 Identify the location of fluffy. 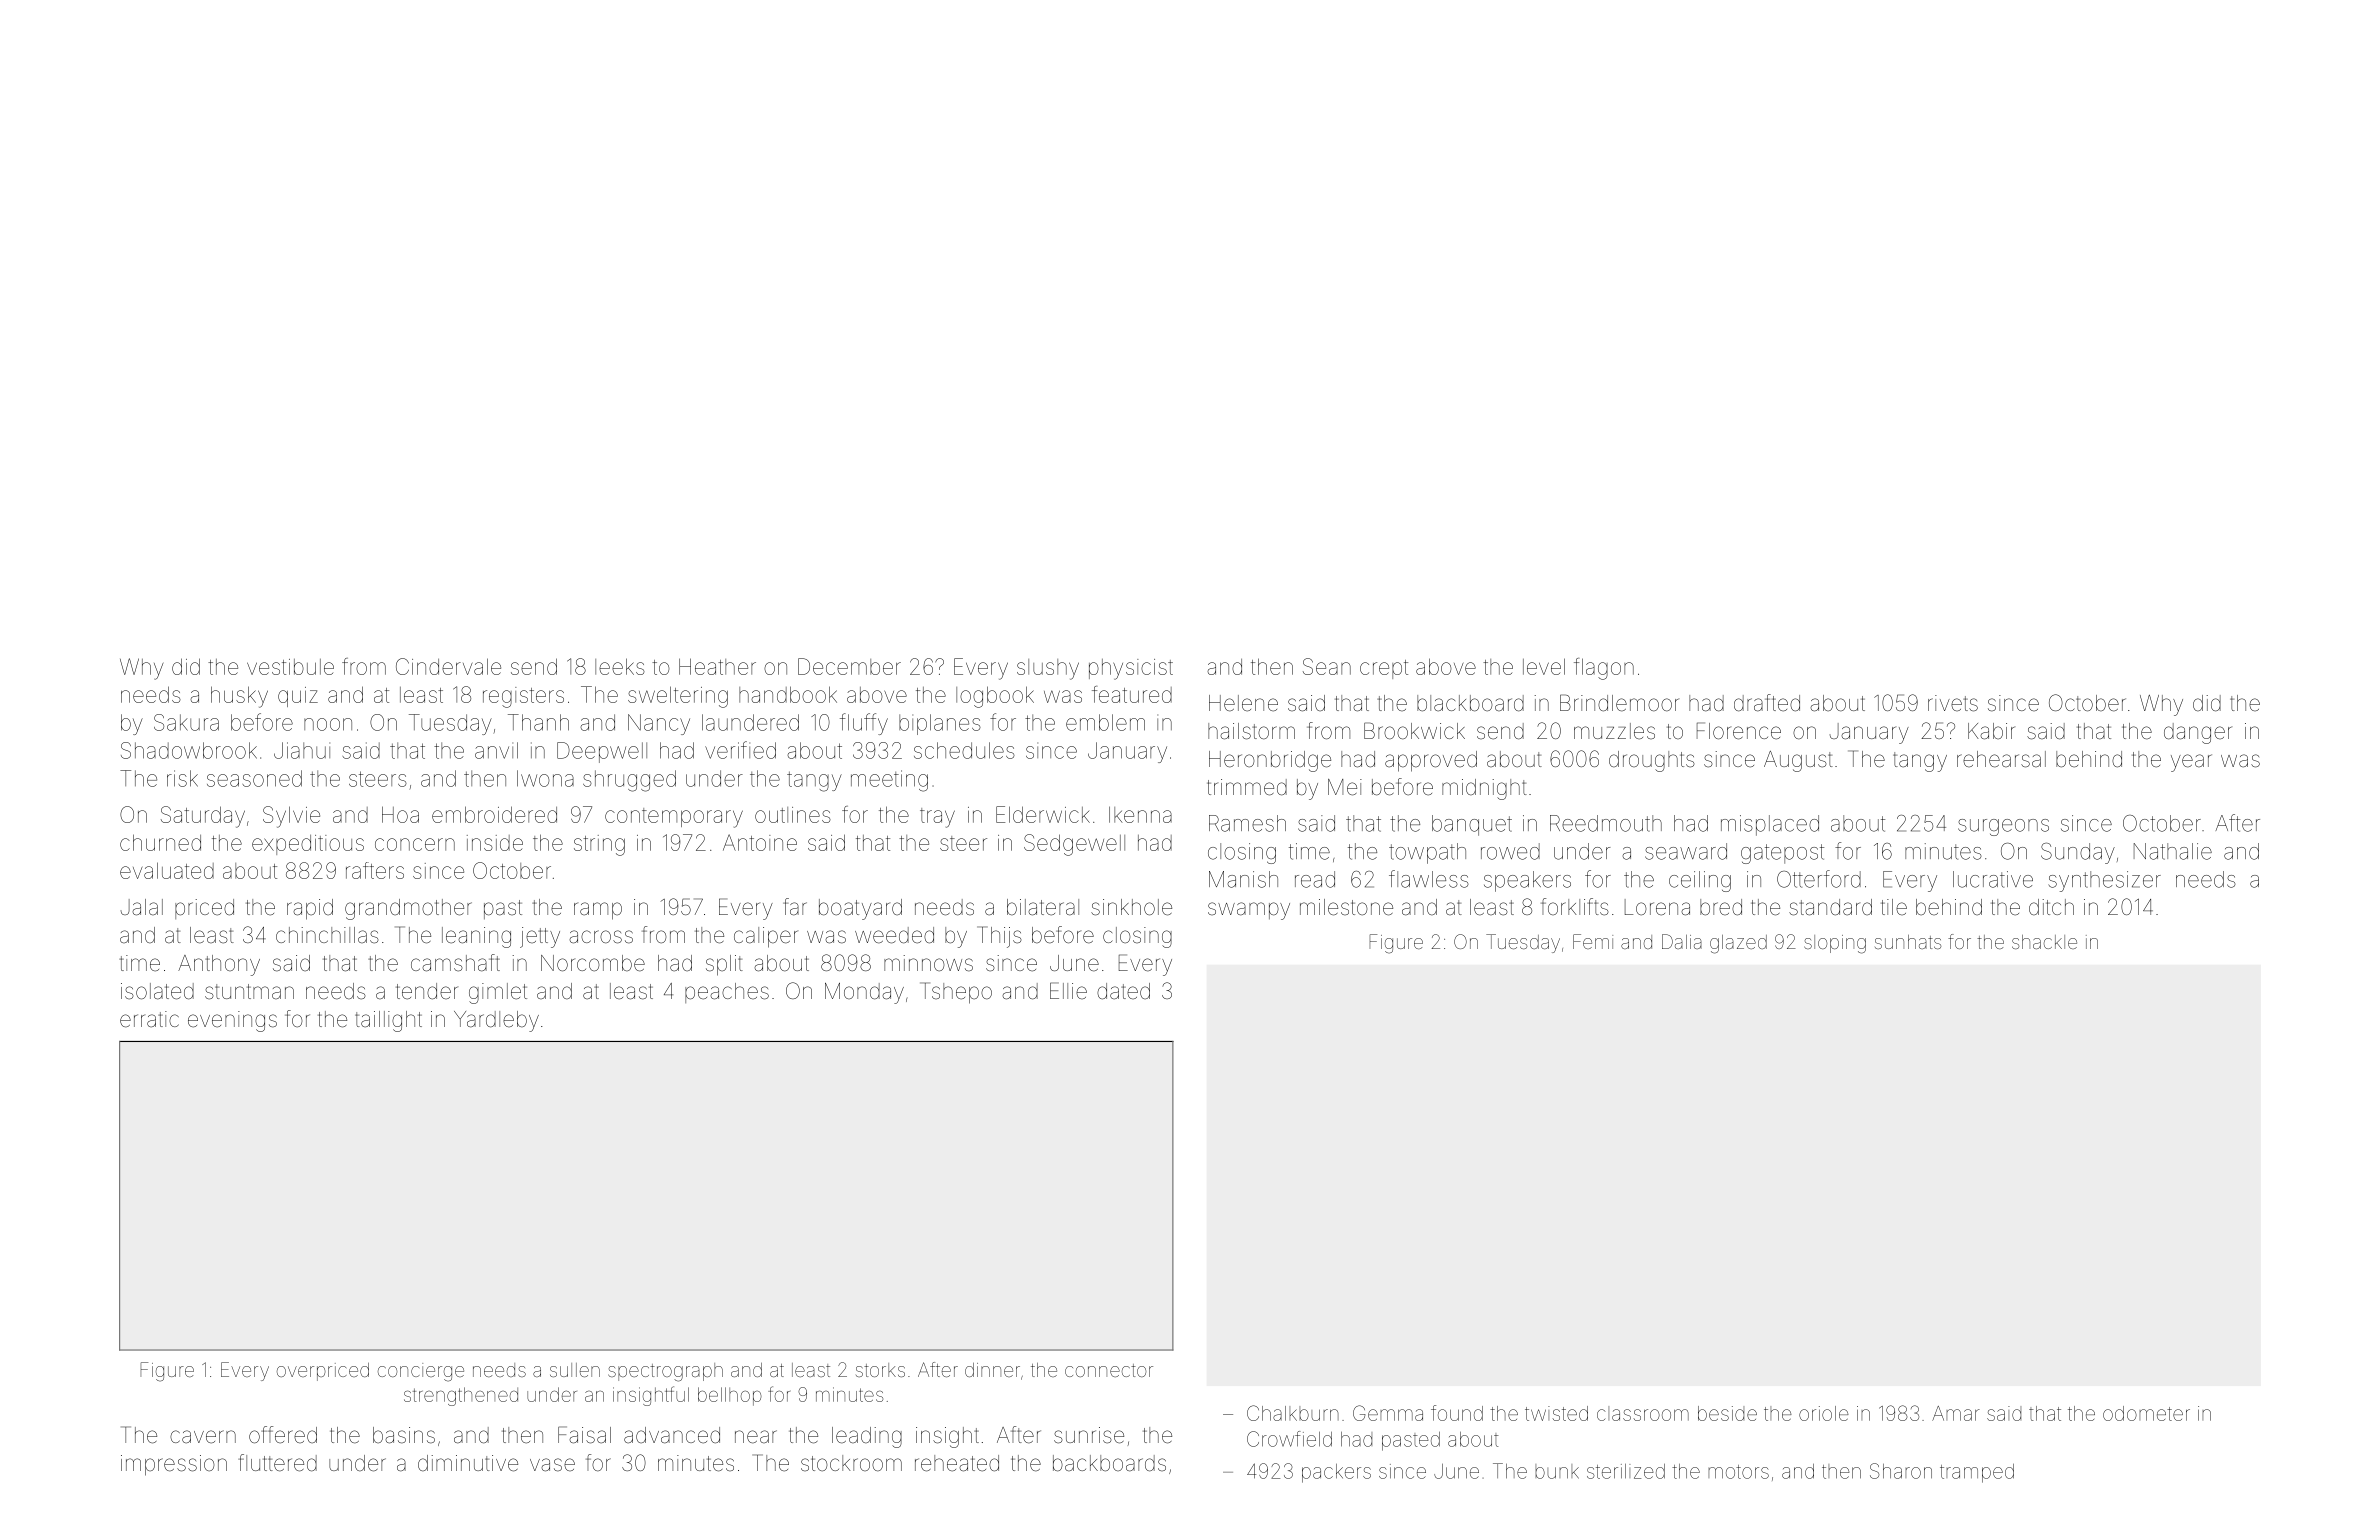
(864, 724).
